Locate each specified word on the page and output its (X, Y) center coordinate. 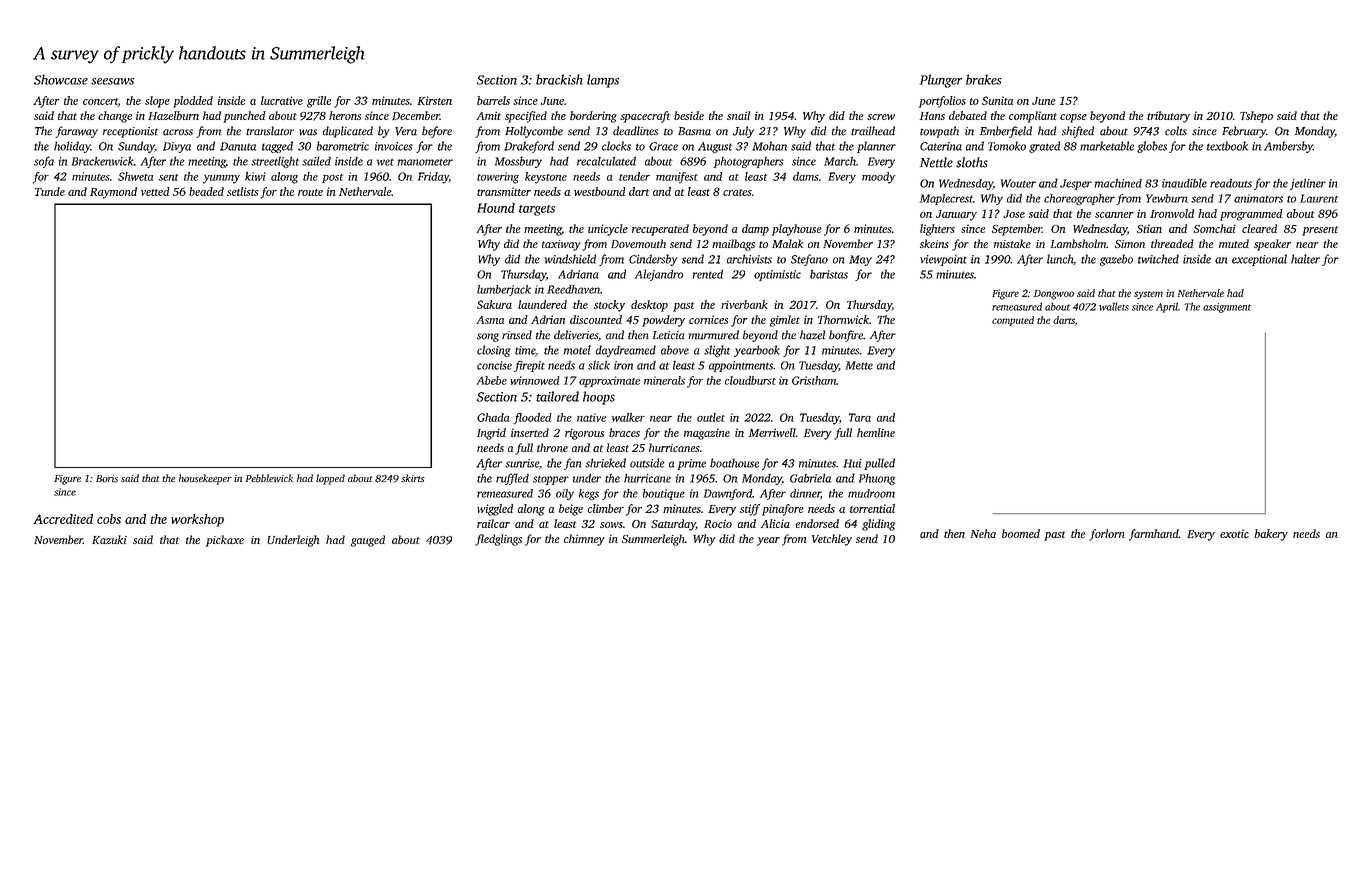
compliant (1033, 117)
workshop (197, 520)
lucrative (282, 100)
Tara (860, 417)
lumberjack (504, 290)
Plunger (941, 81)
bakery (1271, 535)
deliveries (576, 335)
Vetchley (832, 540)
